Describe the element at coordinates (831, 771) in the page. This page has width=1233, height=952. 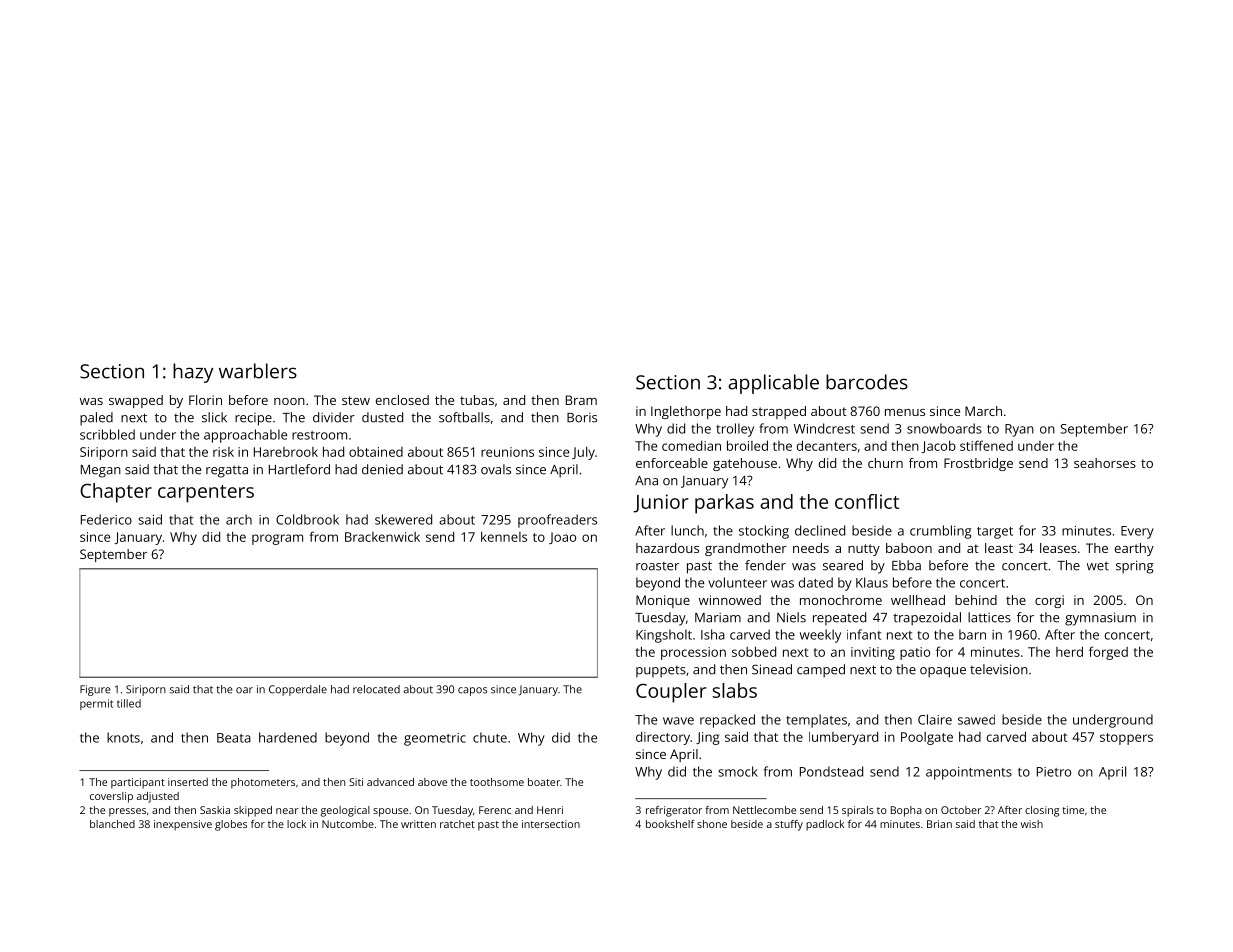
I see `Pondstead` at that location.
